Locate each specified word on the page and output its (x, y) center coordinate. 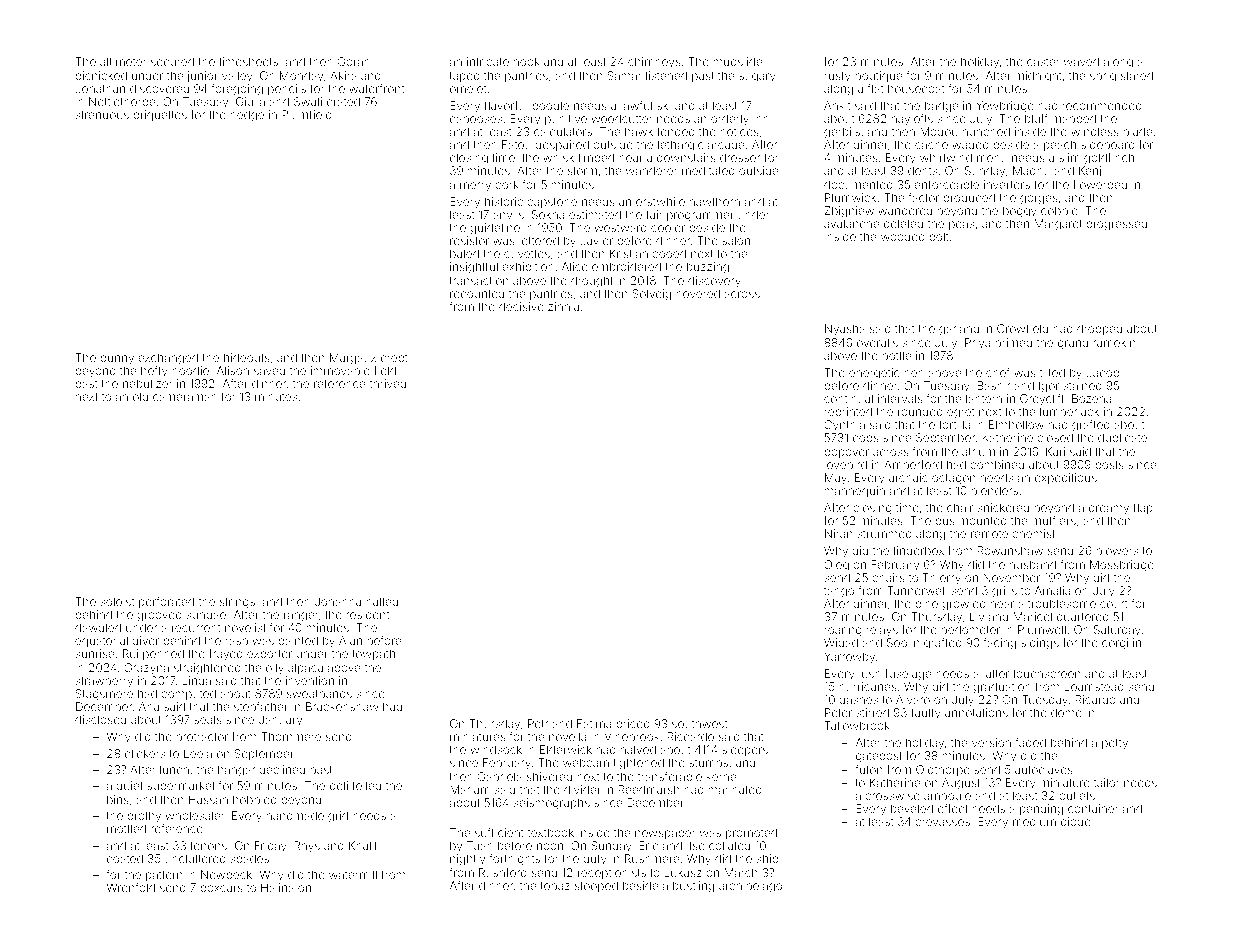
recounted (477, 293)
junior (202, 77)
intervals (900, 398)
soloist (117, 601)
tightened (638, 764)
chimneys (654, 63)
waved (1081, 61)
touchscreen (1046, 673)
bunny (117, 359)
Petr (538, 723)
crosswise (892, 795)
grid (338, 817)
